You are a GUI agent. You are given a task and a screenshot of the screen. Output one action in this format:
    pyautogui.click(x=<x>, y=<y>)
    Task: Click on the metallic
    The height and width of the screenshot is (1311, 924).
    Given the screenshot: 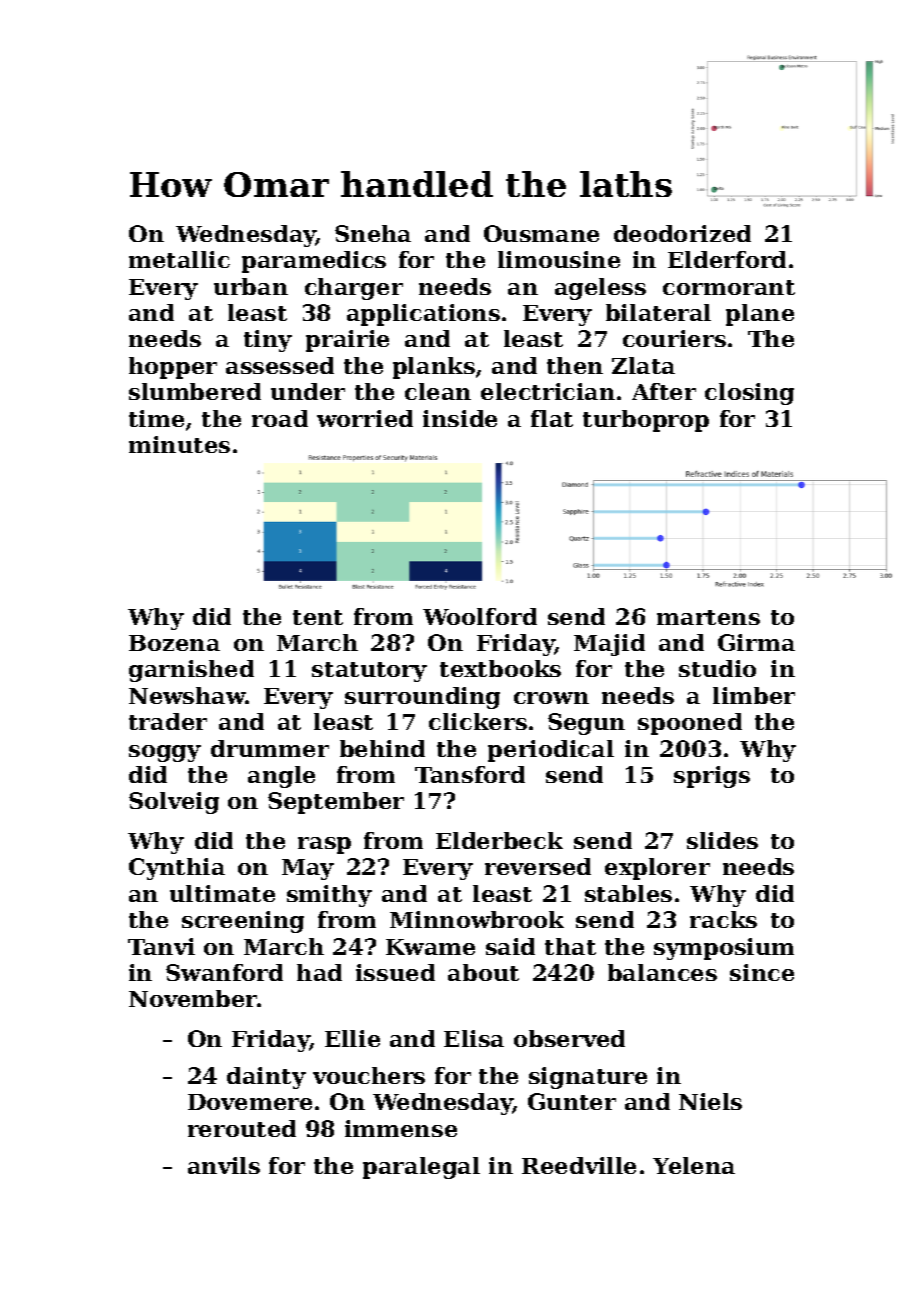 What is the action you would take?
    pyautogui.click(x=179, y=259)
